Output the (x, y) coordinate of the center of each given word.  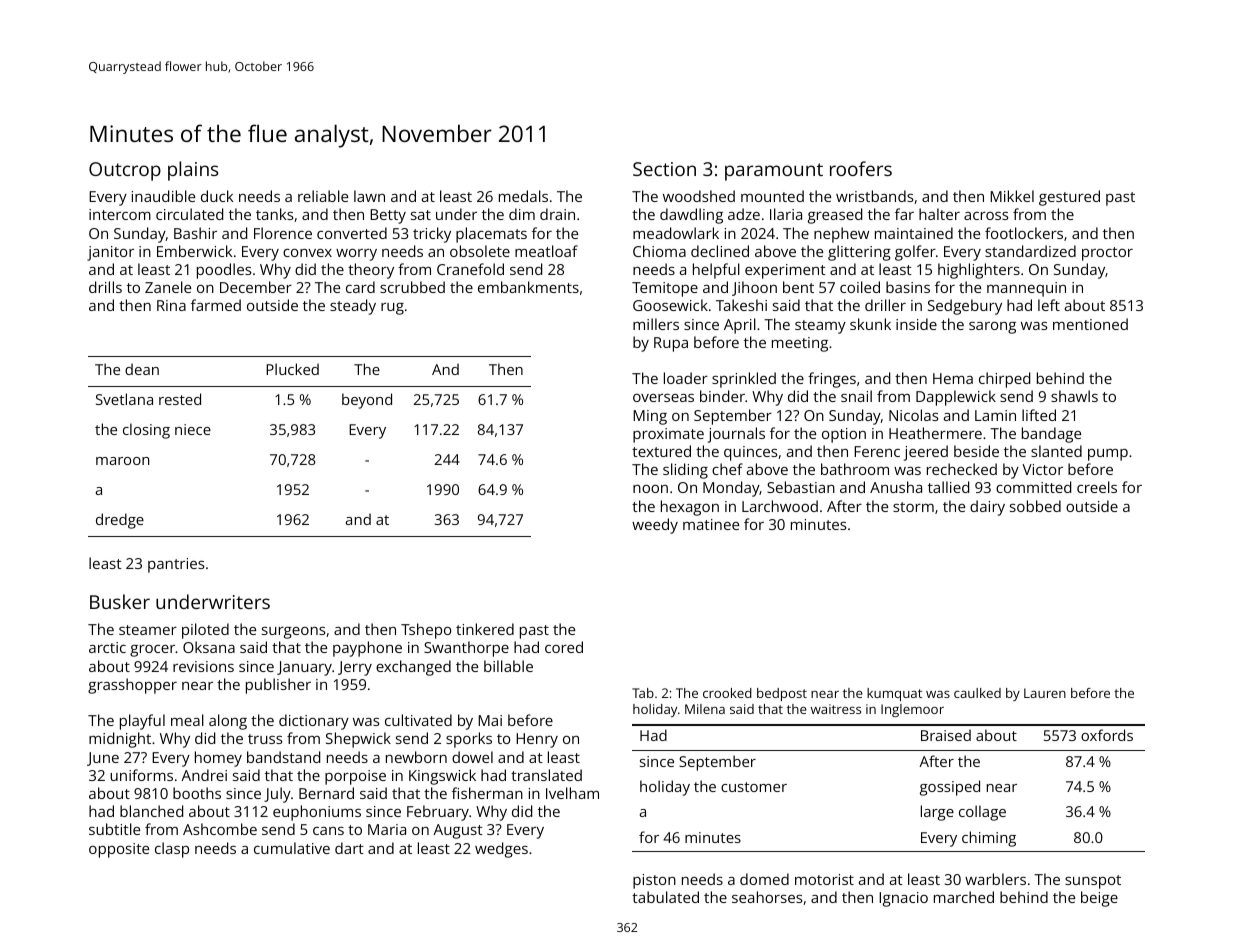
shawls (1074, 396)
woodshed (699, 196)
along (228, 722)
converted (352, 233)
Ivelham (572, 793)
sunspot (1093, 882)
